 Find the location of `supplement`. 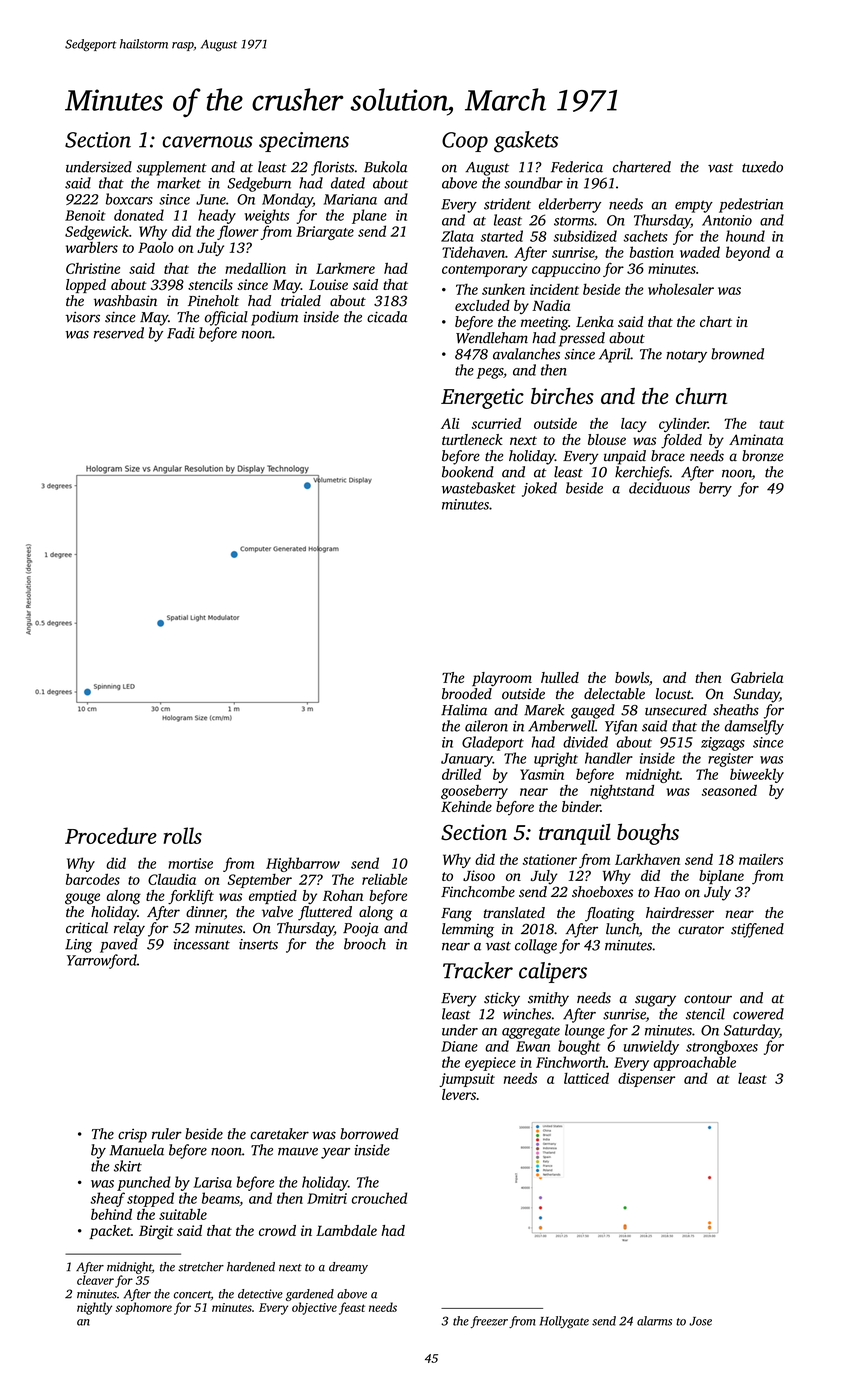

supplement is located at coordinates (172, 168).
